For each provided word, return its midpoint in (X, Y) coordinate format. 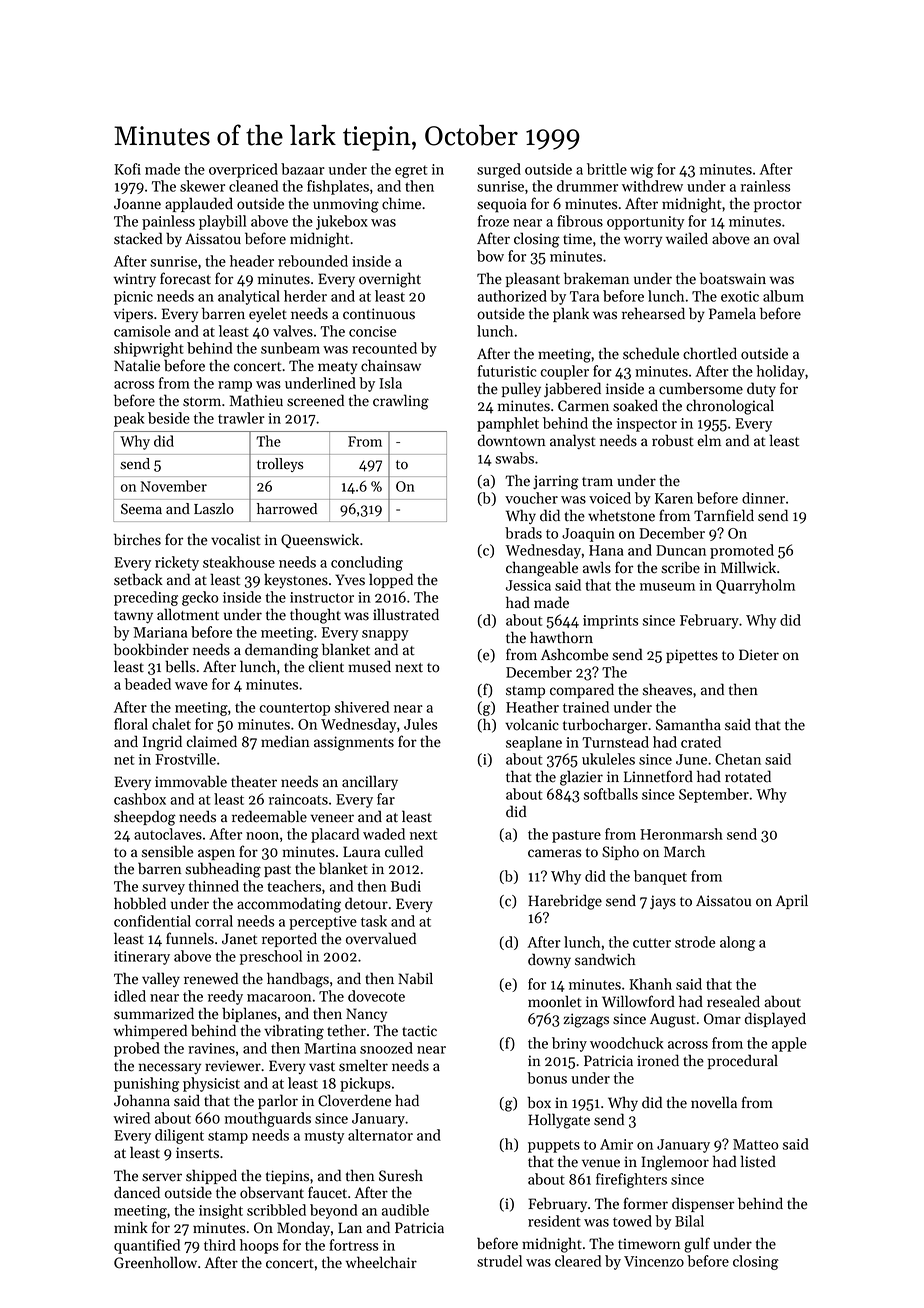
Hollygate (559, 1121)
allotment (188, 614)
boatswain (733, 278)
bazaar (303, 169)
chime (401, 203)
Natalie (137, 365)
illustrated (406, 614)
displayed (775, 1019)
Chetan (738, 759)
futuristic (507, 371)
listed (758, 1161)
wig (642, 171)
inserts (197, 1153)
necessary (170, 1068)
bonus (547, 1078)
